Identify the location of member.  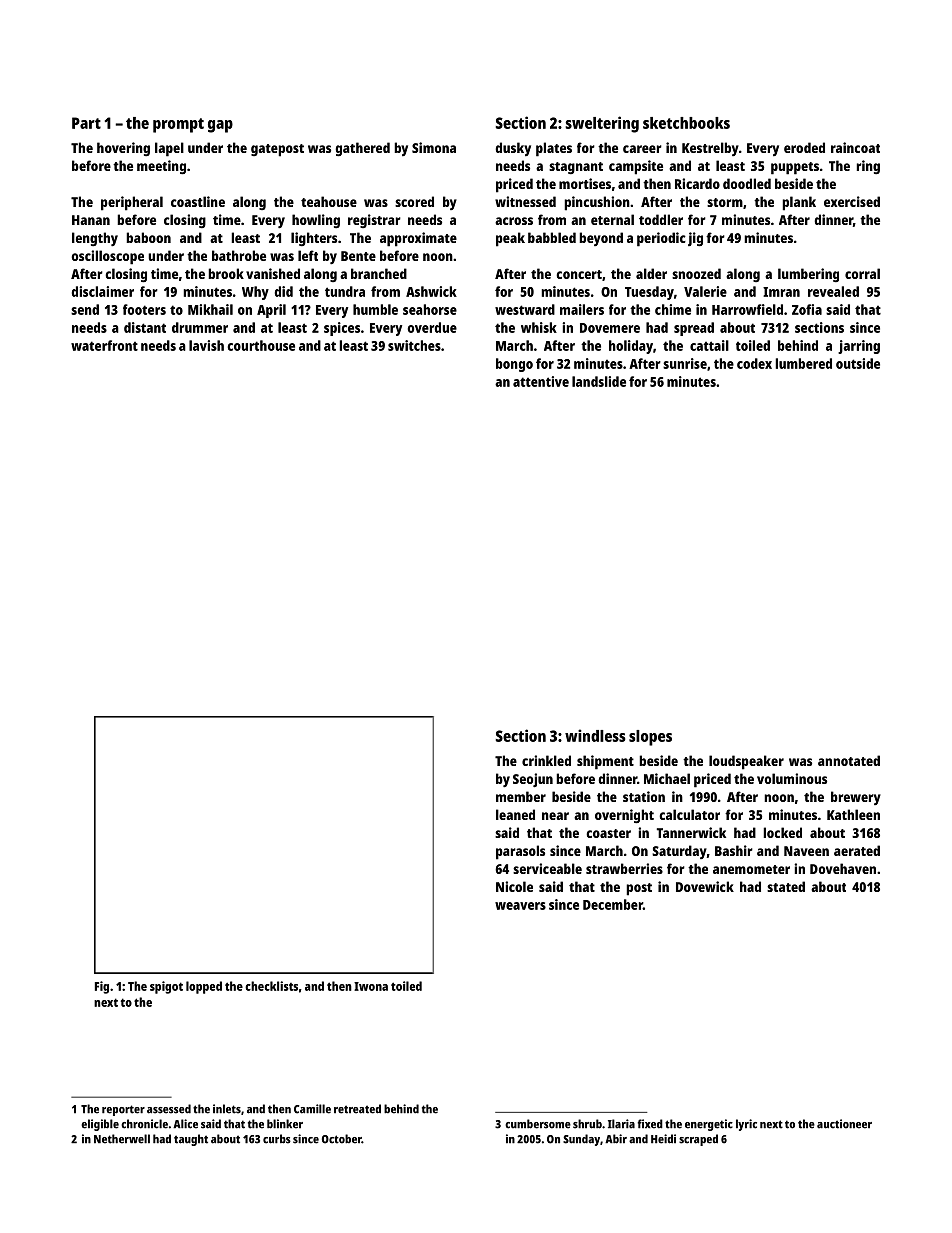
(521, 796).
